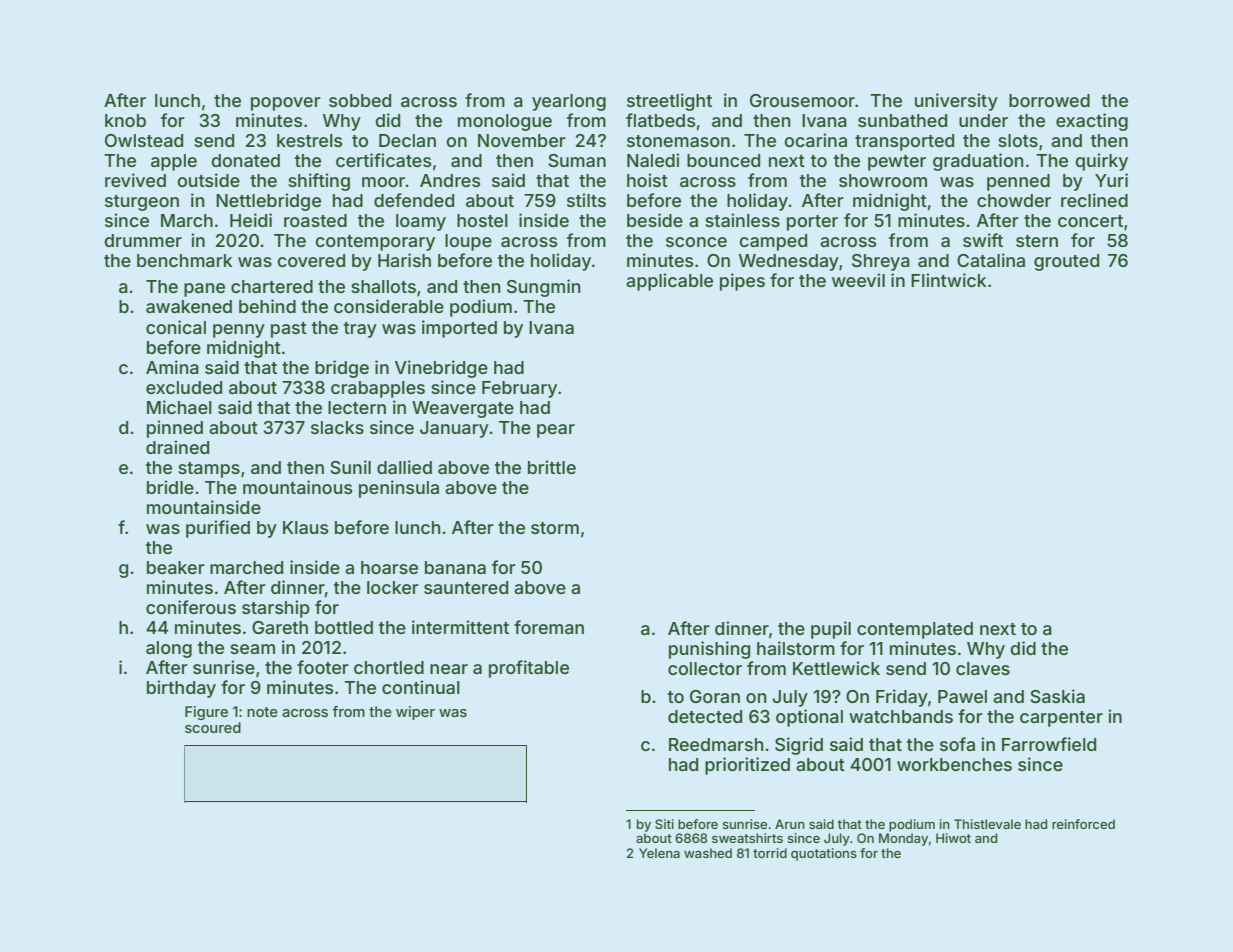  I want to click on contemplated, so click(915, 630).
